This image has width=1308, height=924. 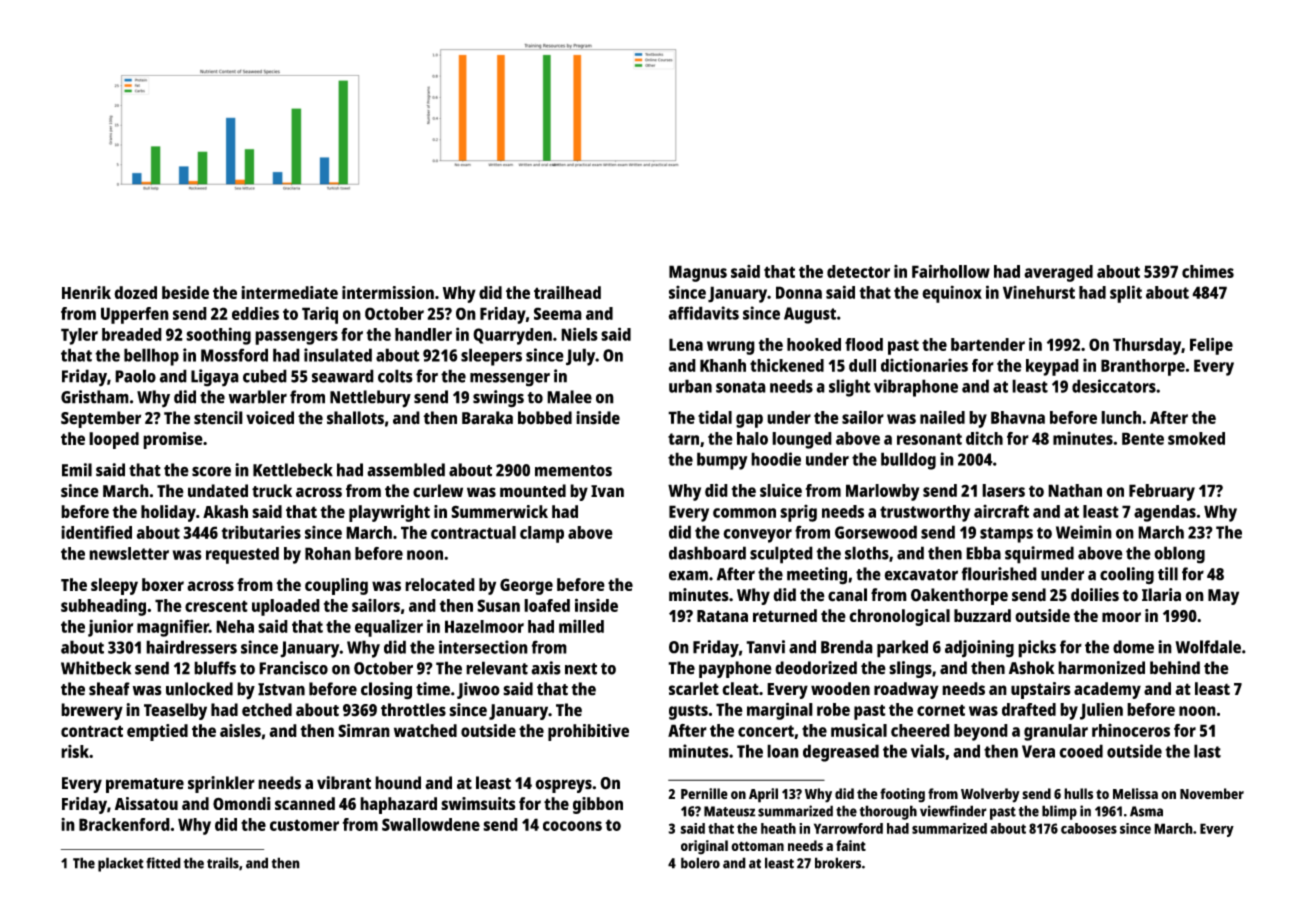 I want to click on customer, so click(x=304, y=825).
